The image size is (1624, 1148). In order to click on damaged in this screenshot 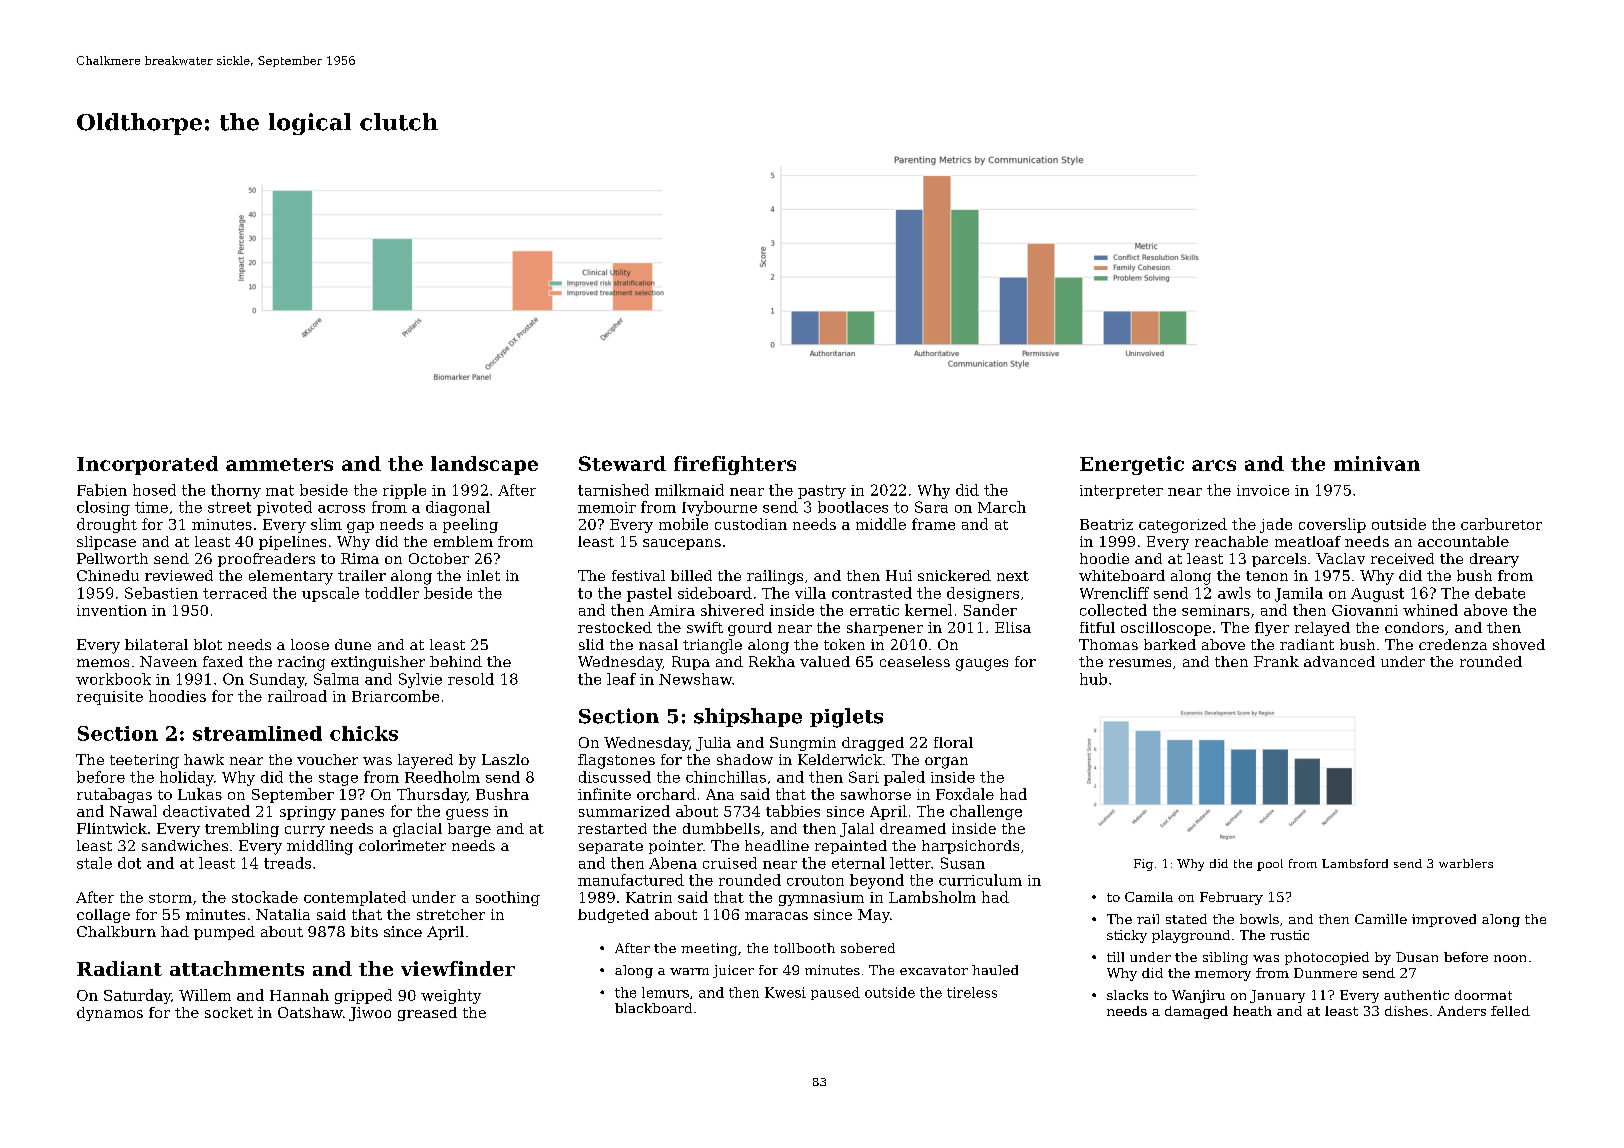, I will do `click(1196, 1012)`.
